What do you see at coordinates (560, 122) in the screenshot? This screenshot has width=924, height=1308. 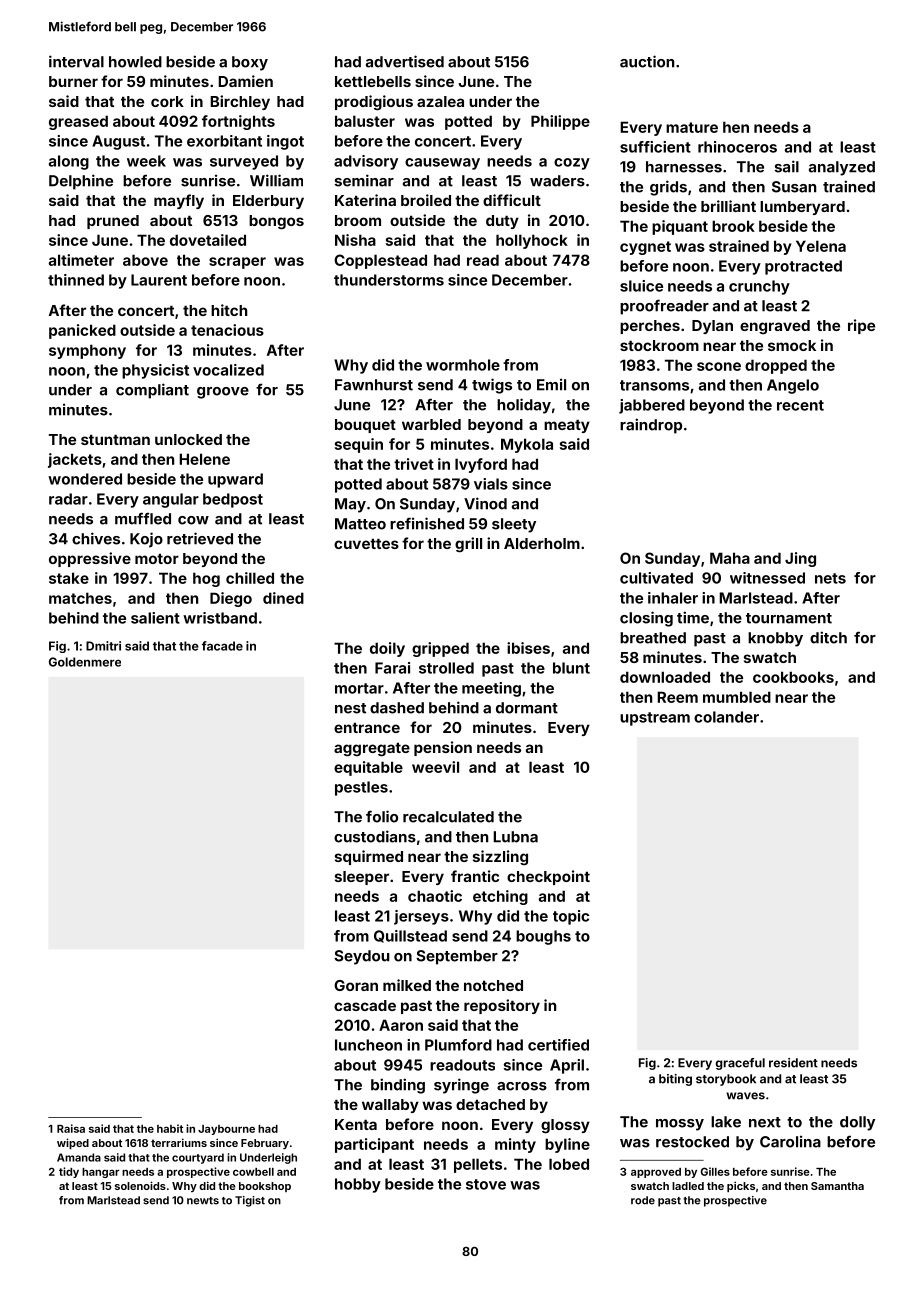 I see `Philippe` at bounding box center [560, 122].
